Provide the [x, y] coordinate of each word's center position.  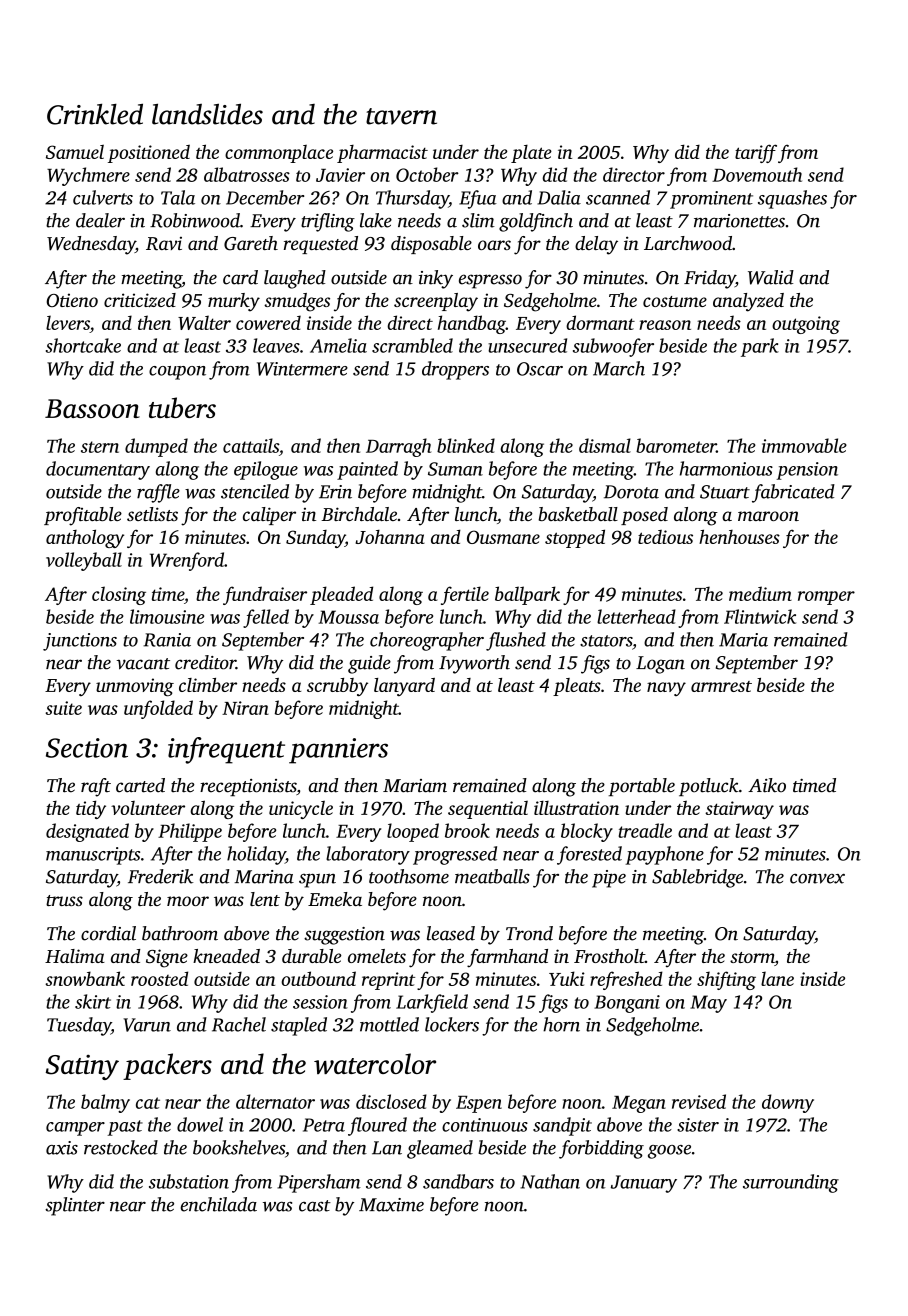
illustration [576, 808]
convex [817, 878]
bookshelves [239, 1147]
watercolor [375, 1063]
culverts [103, 197]
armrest [721, 686]
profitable [83, 516]
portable [642, 787]
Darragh [398, 447]
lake [376, 220]
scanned [618, 197]
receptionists [248, 787]
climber [208, 685]
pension [807, 471]
